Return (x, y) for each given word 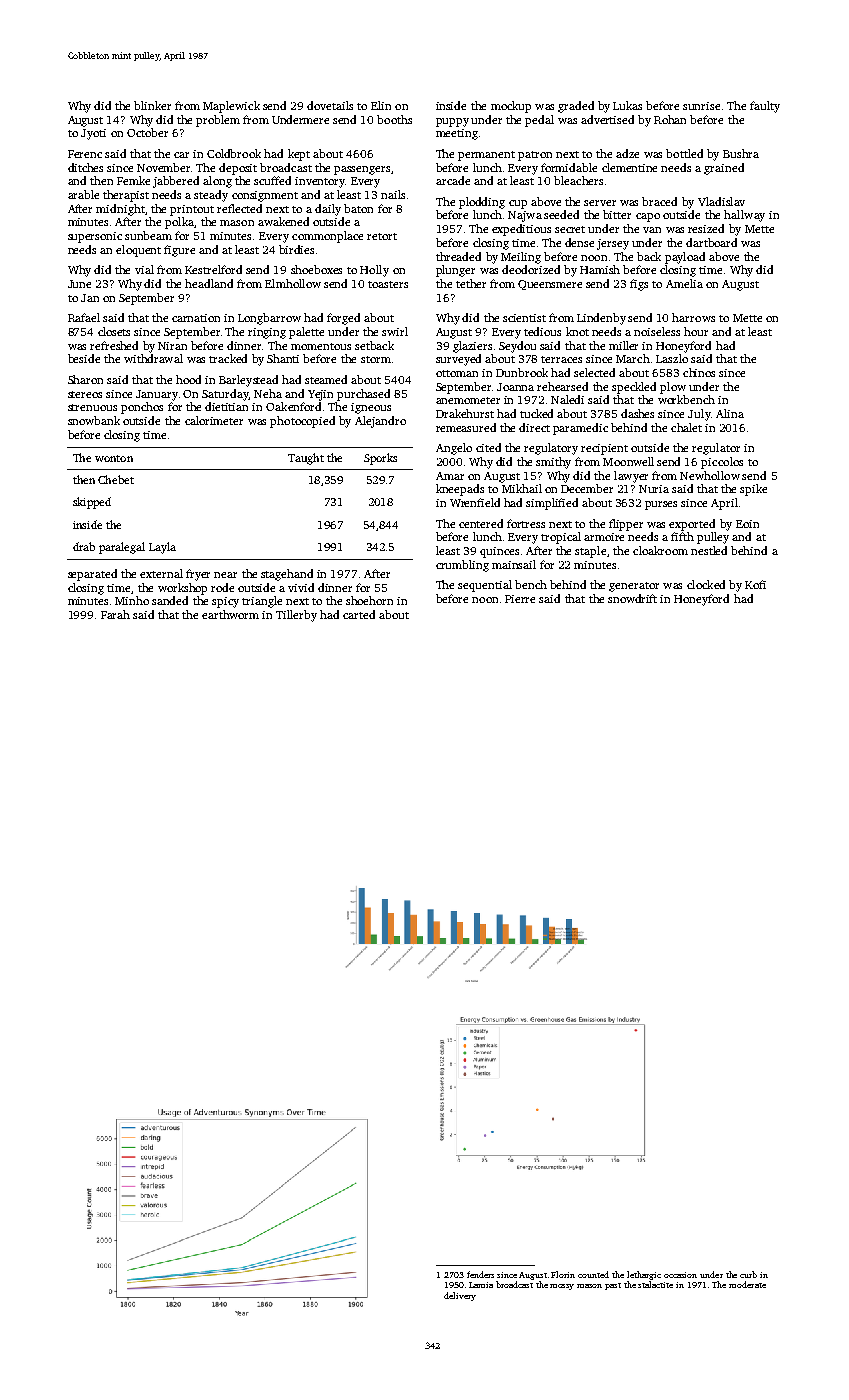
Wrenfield (475, 502)
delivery (460, 1296)
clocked (706, 584)
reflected (239, 208)
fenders (480, 1274)
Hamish (600, 269)
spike (753, 490)
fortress (526, 523)
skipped (92, 503)
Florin (563, 1274)
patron (535, 156)
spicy (225, 602)
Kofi (755, 584)
